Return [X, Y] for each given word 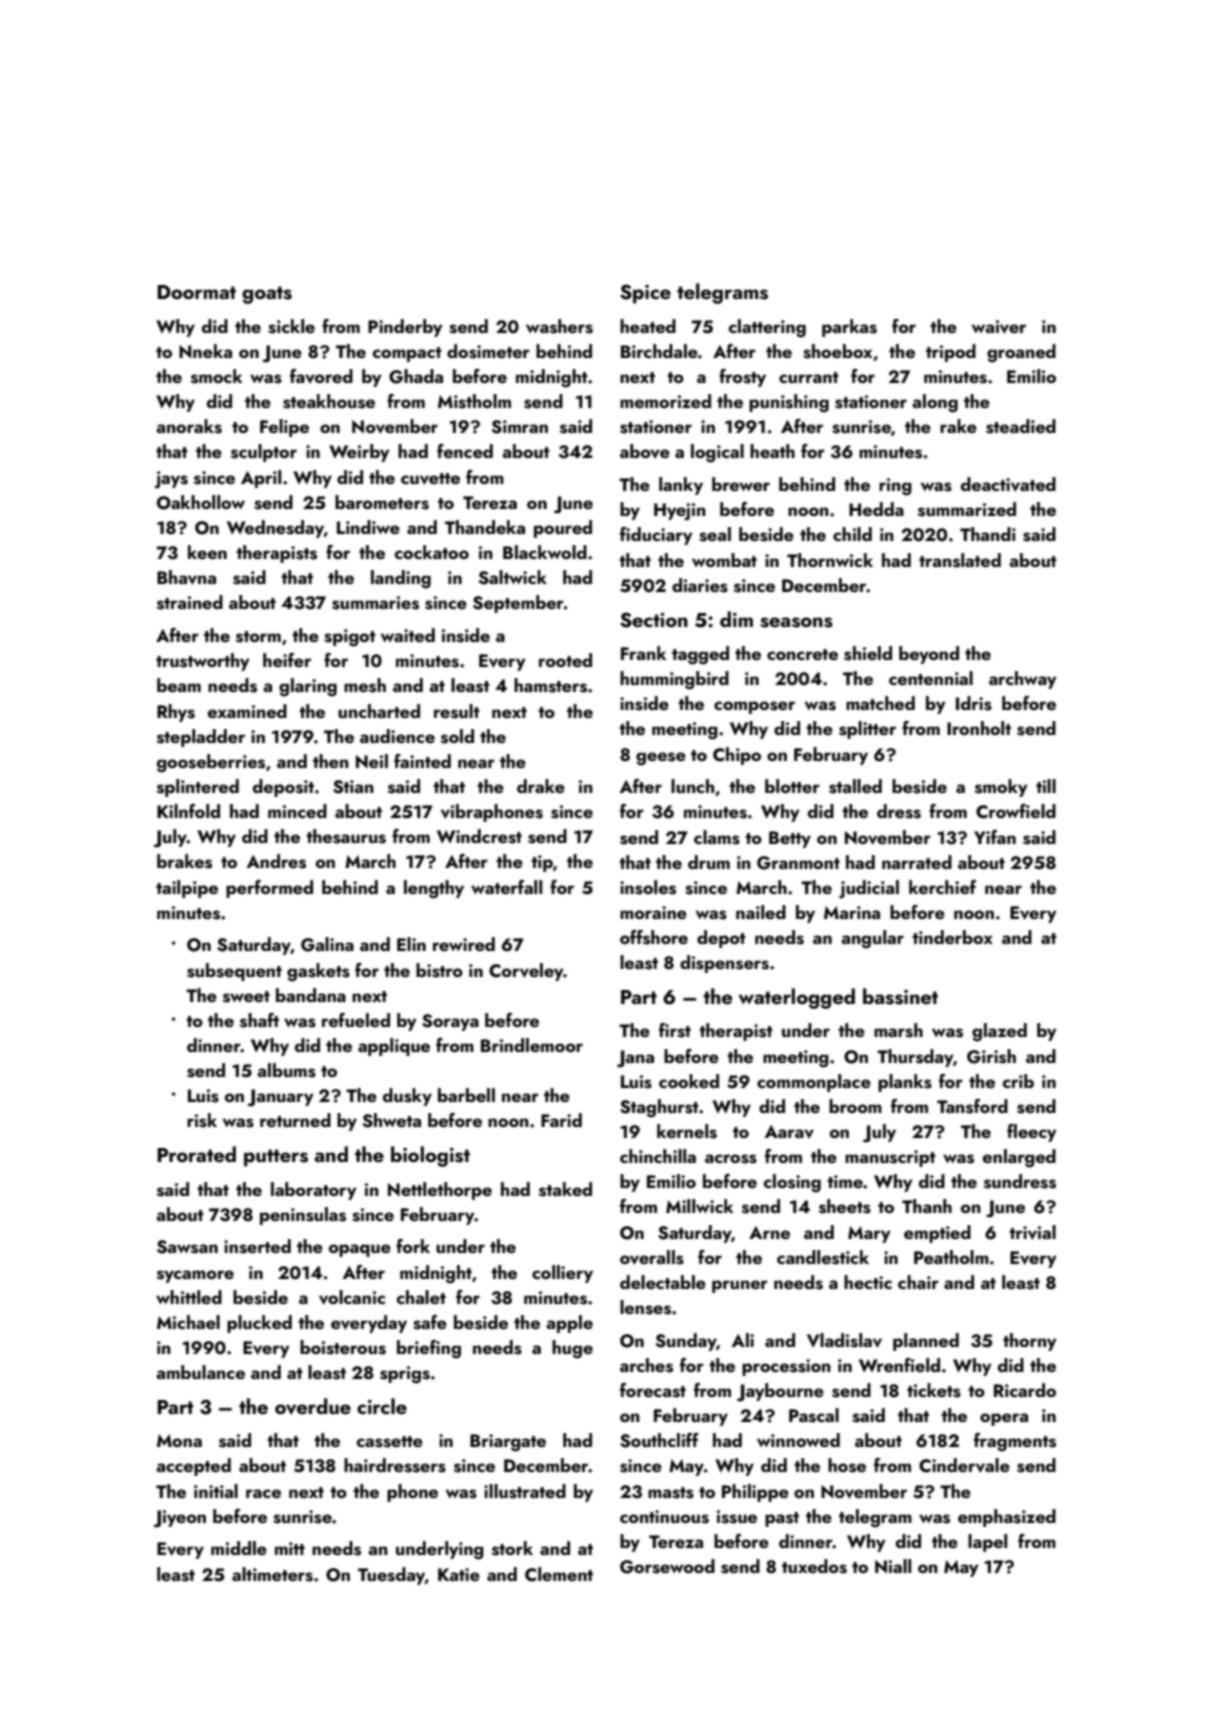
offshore [654, 937]
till [1046, 786]
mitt [290, 1548]
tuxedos [814, 1566]
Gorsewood [667, 1566]
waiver [999, 327]
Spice [645, 294]
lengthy [434, 889]
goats [267, 295]
